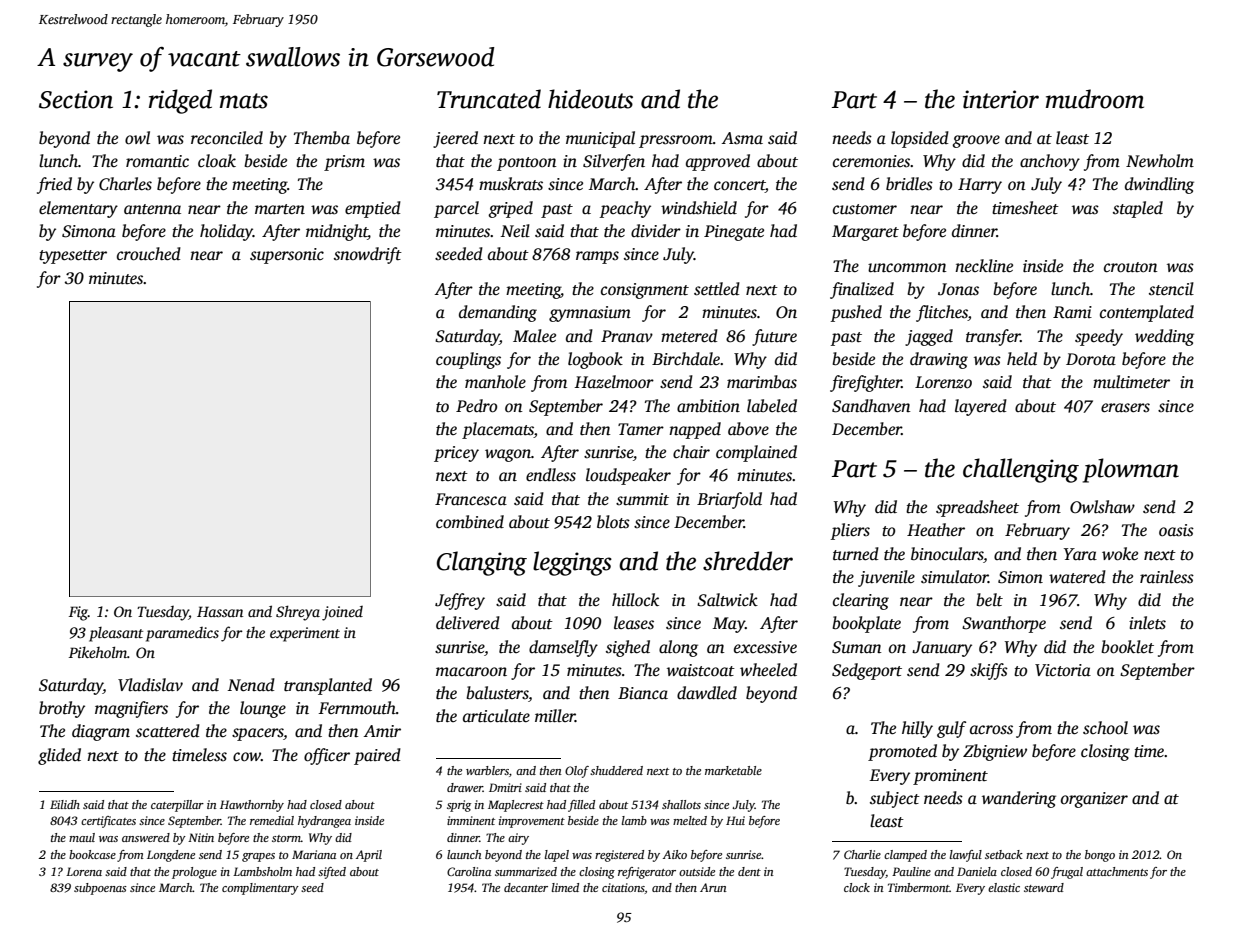  Describe the element at coordinates (1138, 209) in the screenshot. I see `stapled` at that location.
